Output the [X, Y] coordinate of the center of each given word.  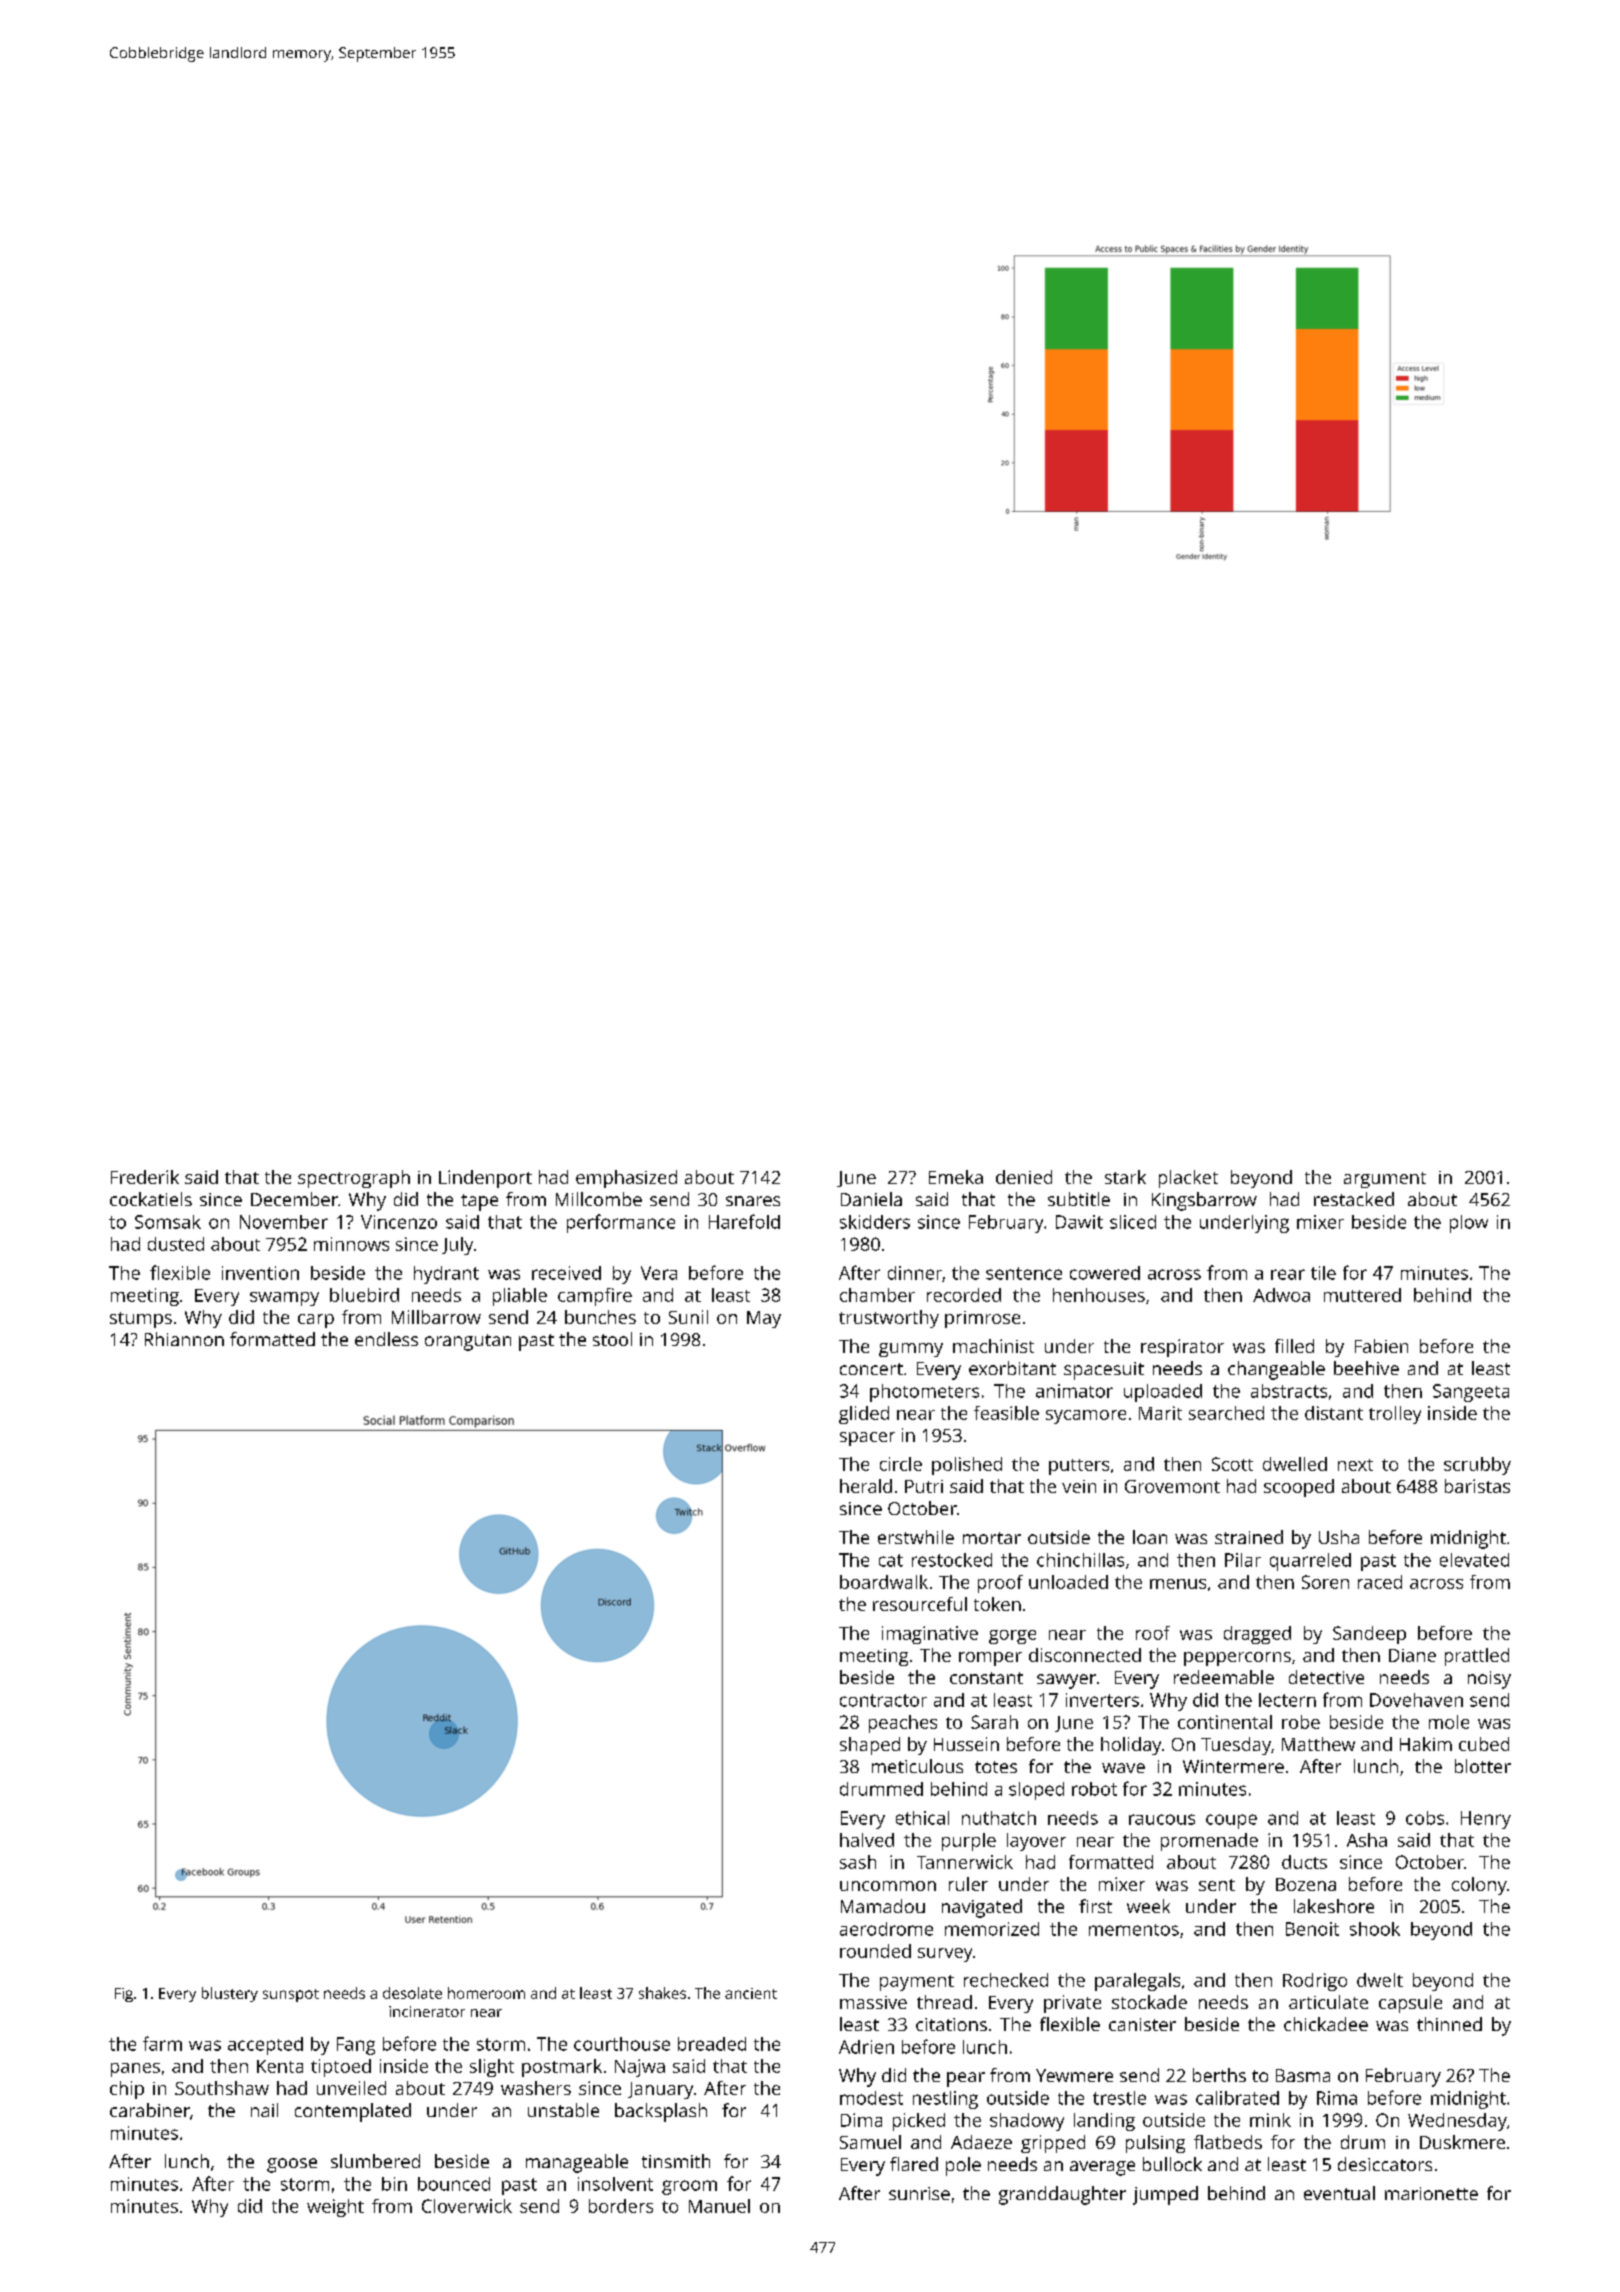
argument [1385, 1180]
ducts [1304, 1862]
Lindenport [485, 1179]
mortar [992, 1538]
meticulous [917, 1766]
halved [867, 1840]
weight [335, 2208]
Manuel [719, 2206]
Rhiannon [184, 1339]
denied [1024, 1177]
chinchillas [1080, 1560]
